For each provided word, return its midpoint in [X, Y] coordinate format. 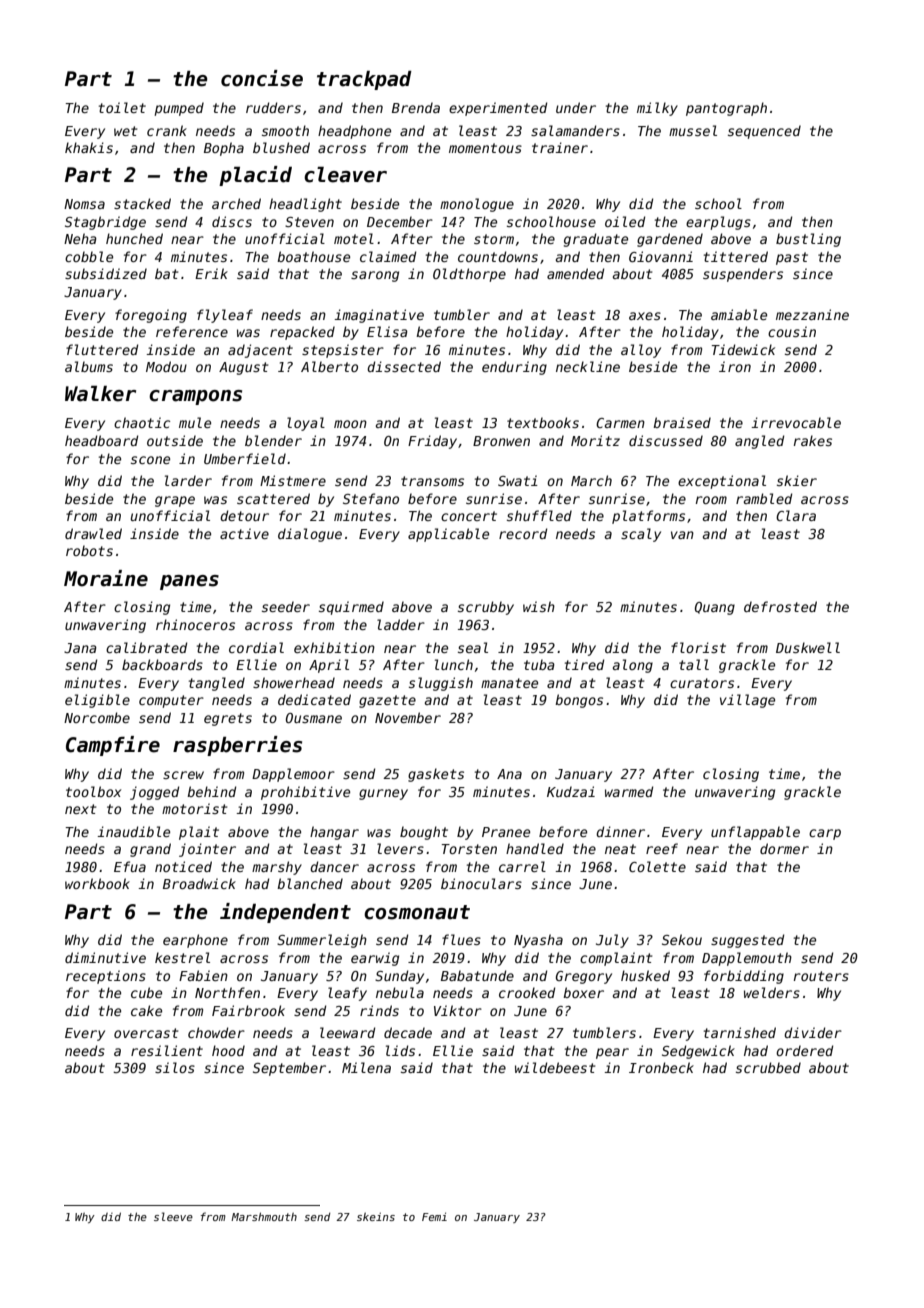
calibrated [146, 647]
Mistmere [293, 480]
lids [400, 1050]
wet [125, 131]
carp [825, 834]
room [711, 500]
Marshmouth [264, 1216]
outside [175, 440]
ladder [401, 624]
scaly [641, 535]
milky [657, 109]
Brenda [416, 107]
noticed [183, 866]
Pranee [506, 832]
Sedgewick [698, 1052]
